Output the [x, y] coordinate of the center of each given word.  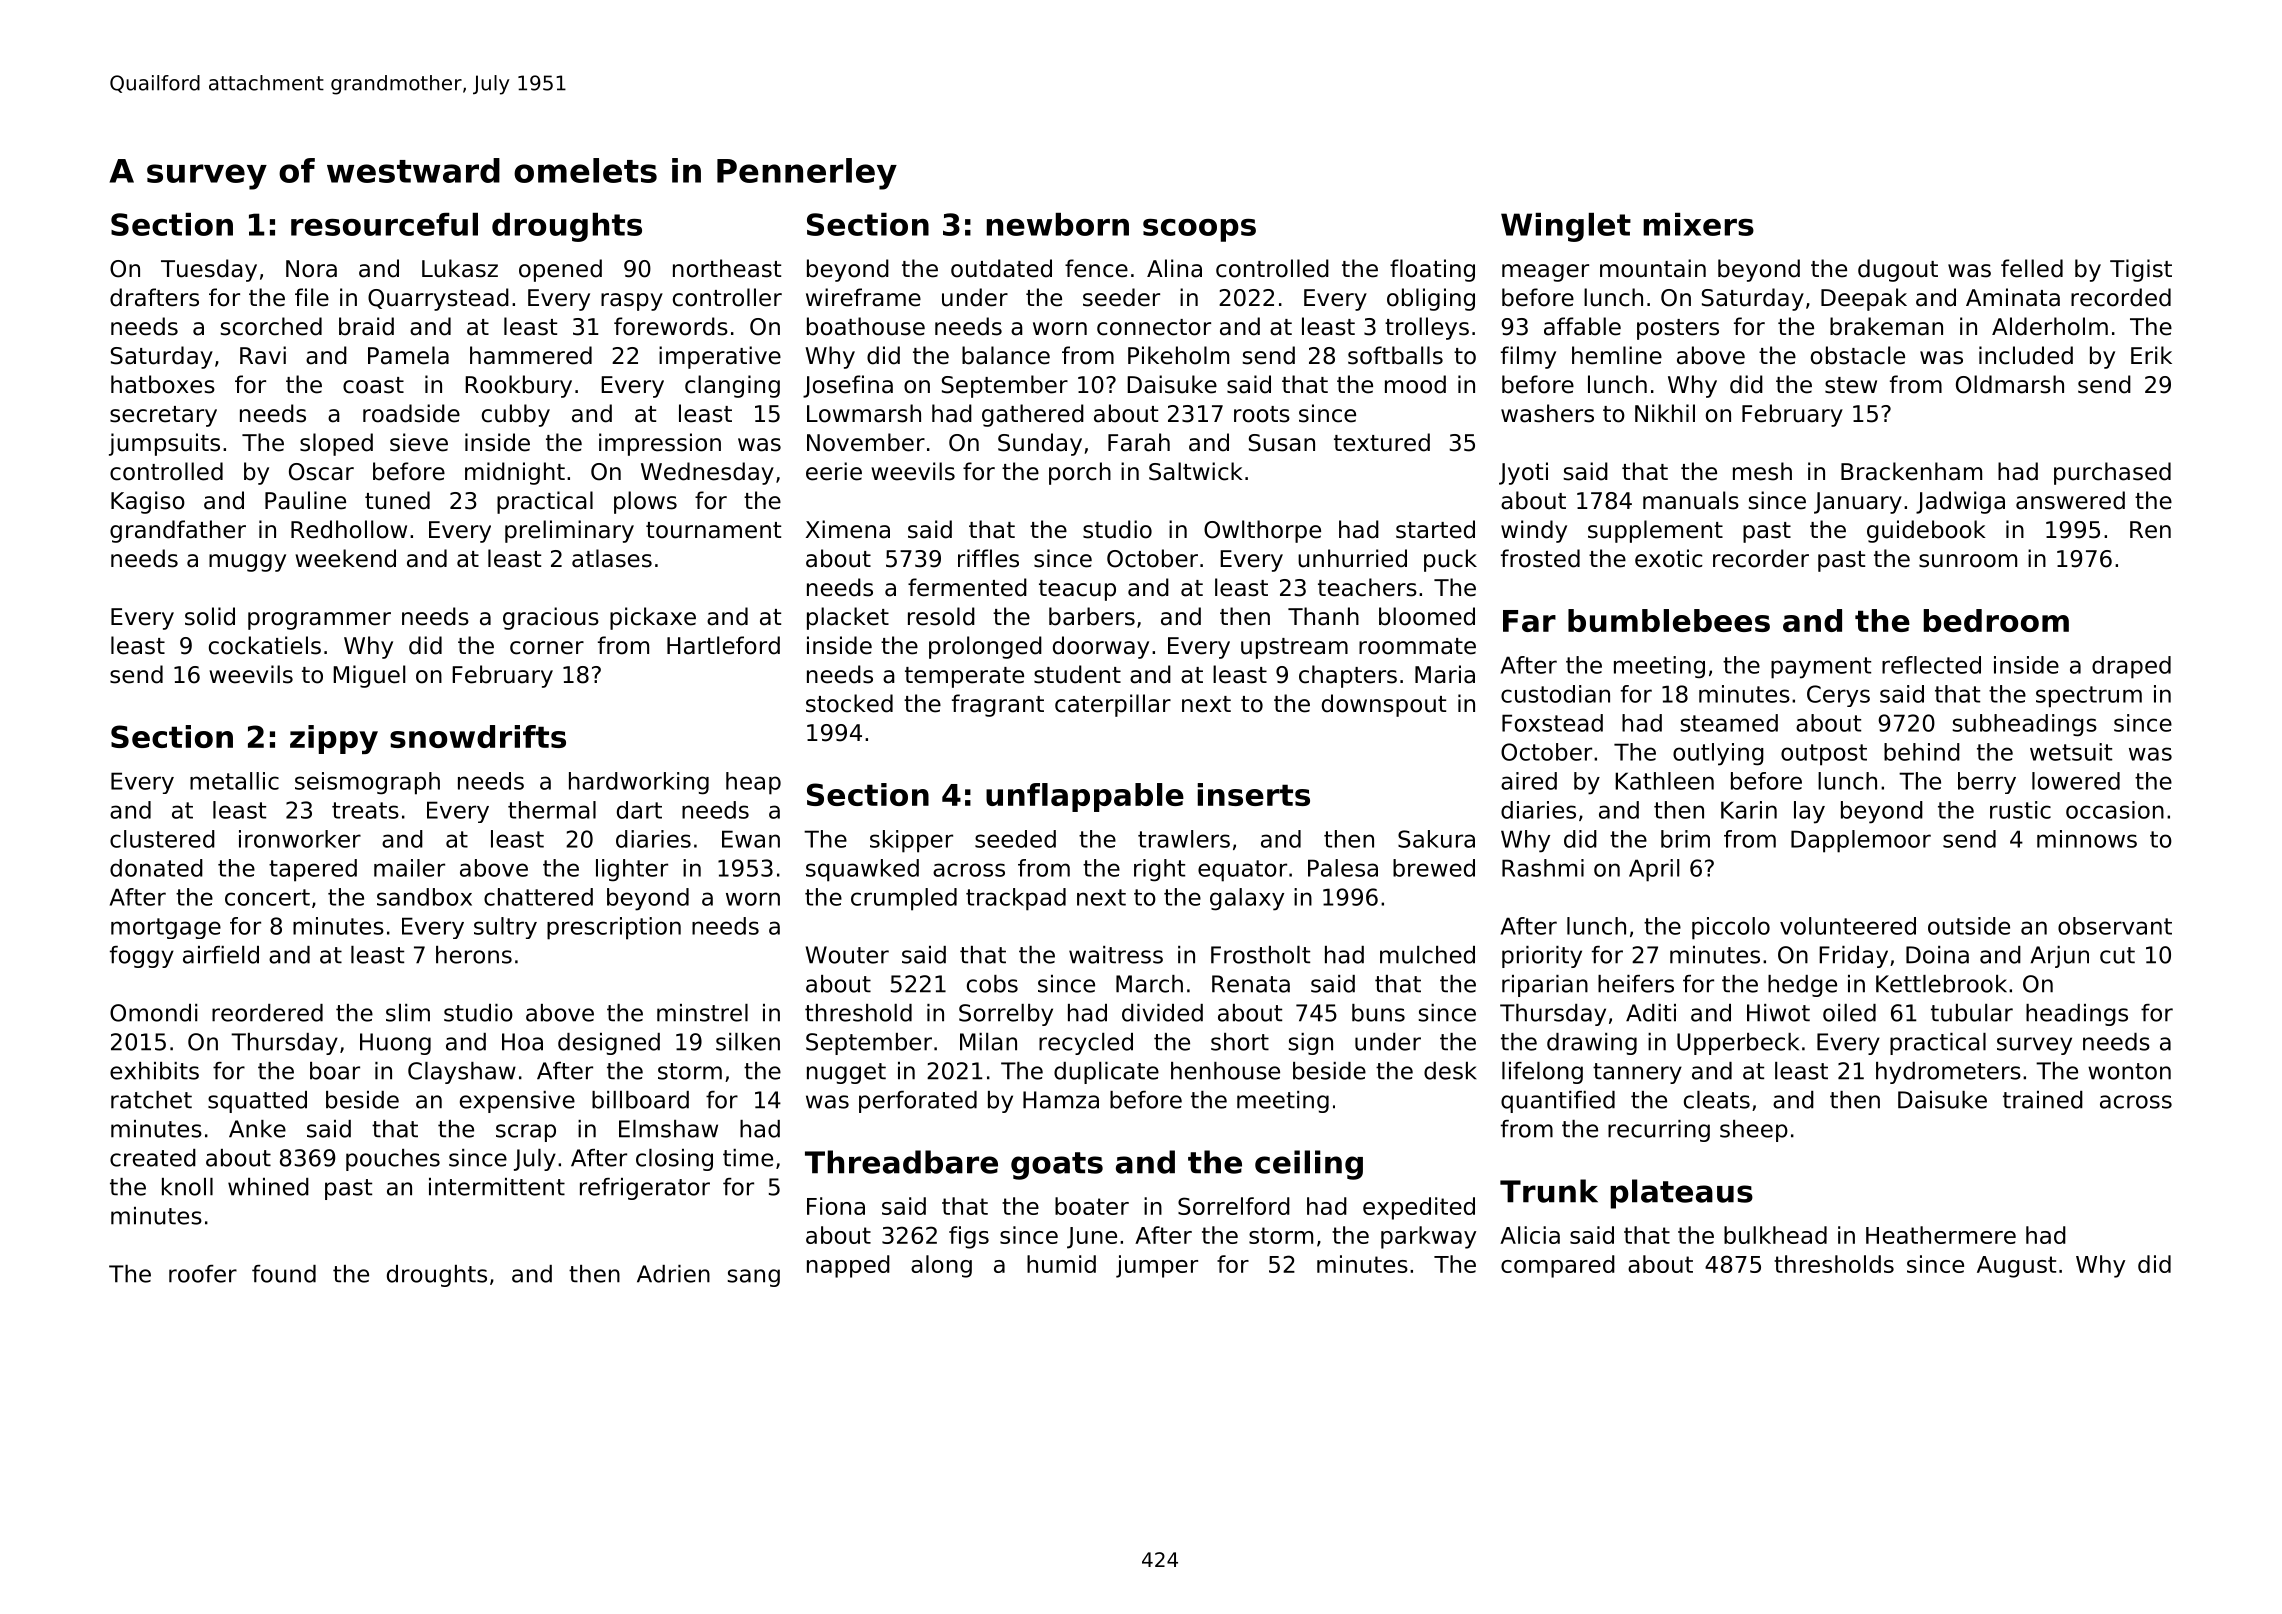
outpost [1824, 755]
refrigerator [645, 1189]
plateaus [1682, 1194]
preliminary [569, 531]
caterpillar [1113, 705]
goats [1057, 1166]
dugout [1898, 270]
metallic [234, 781]
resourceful [384, 224]
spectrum [2089, 697]
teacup [1077, 590]
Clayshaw [462, 1073]
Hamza [1061, 1100]
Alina [1174, 268]
